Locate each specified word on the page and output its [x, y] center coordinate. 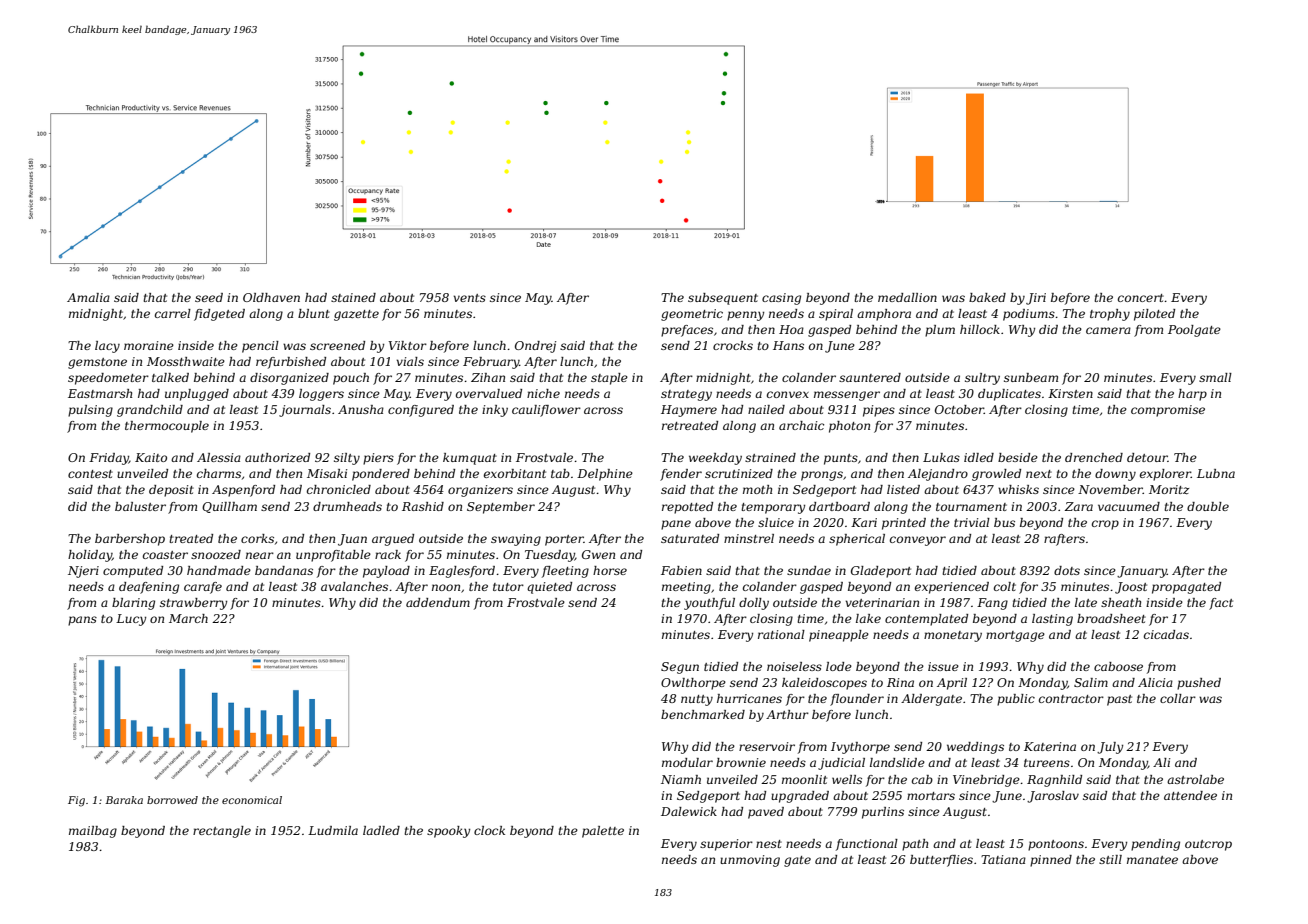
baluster [140, 506]
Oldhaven [271, 297]
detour [1147, 457]
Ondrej [535, 347]
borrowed [172, 800]
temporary [773, 508]
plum [940, 331]
